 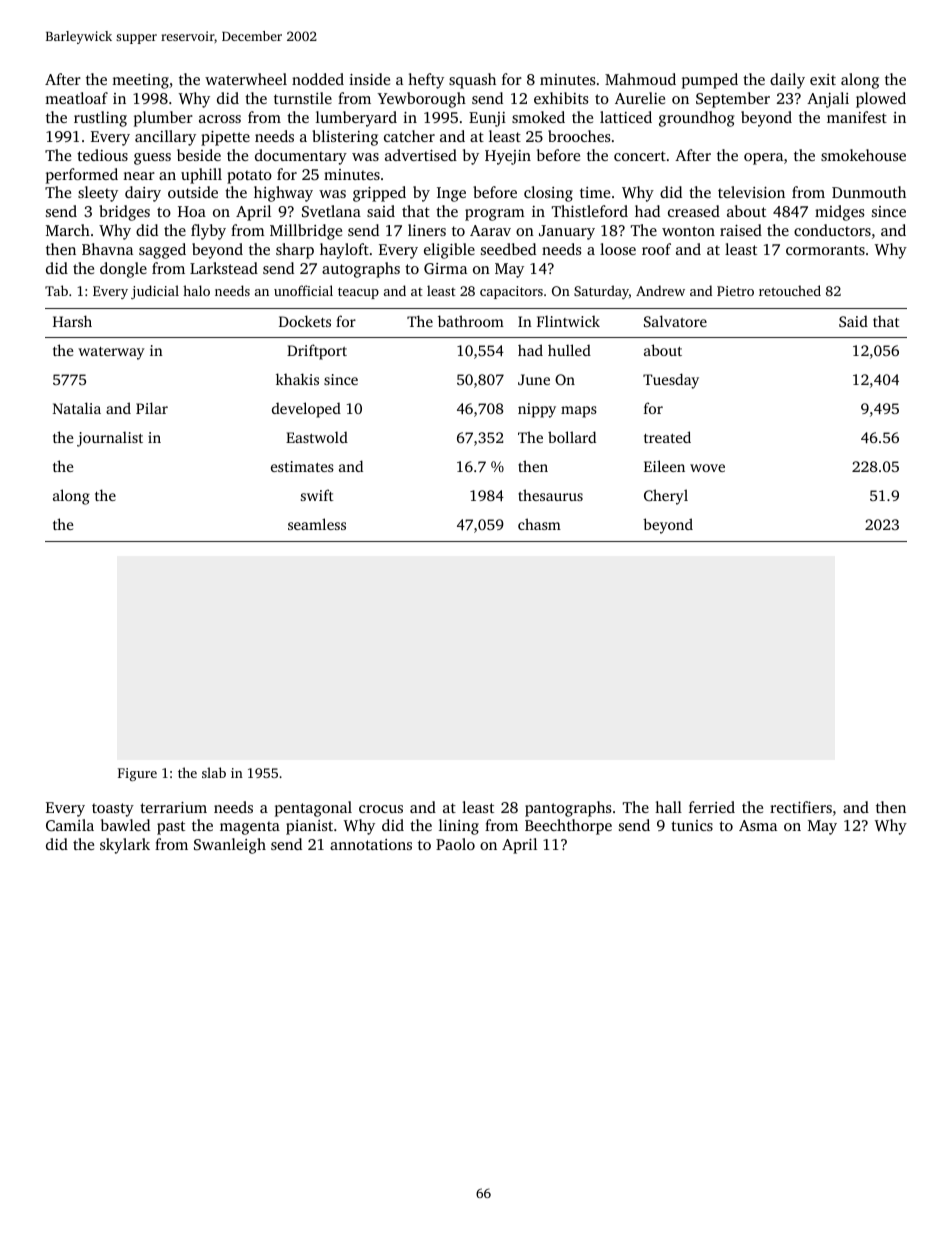 What do you see at coordinates (317, 437) in the document?
I see `Eastwold` at bounding box center [317, 437].
